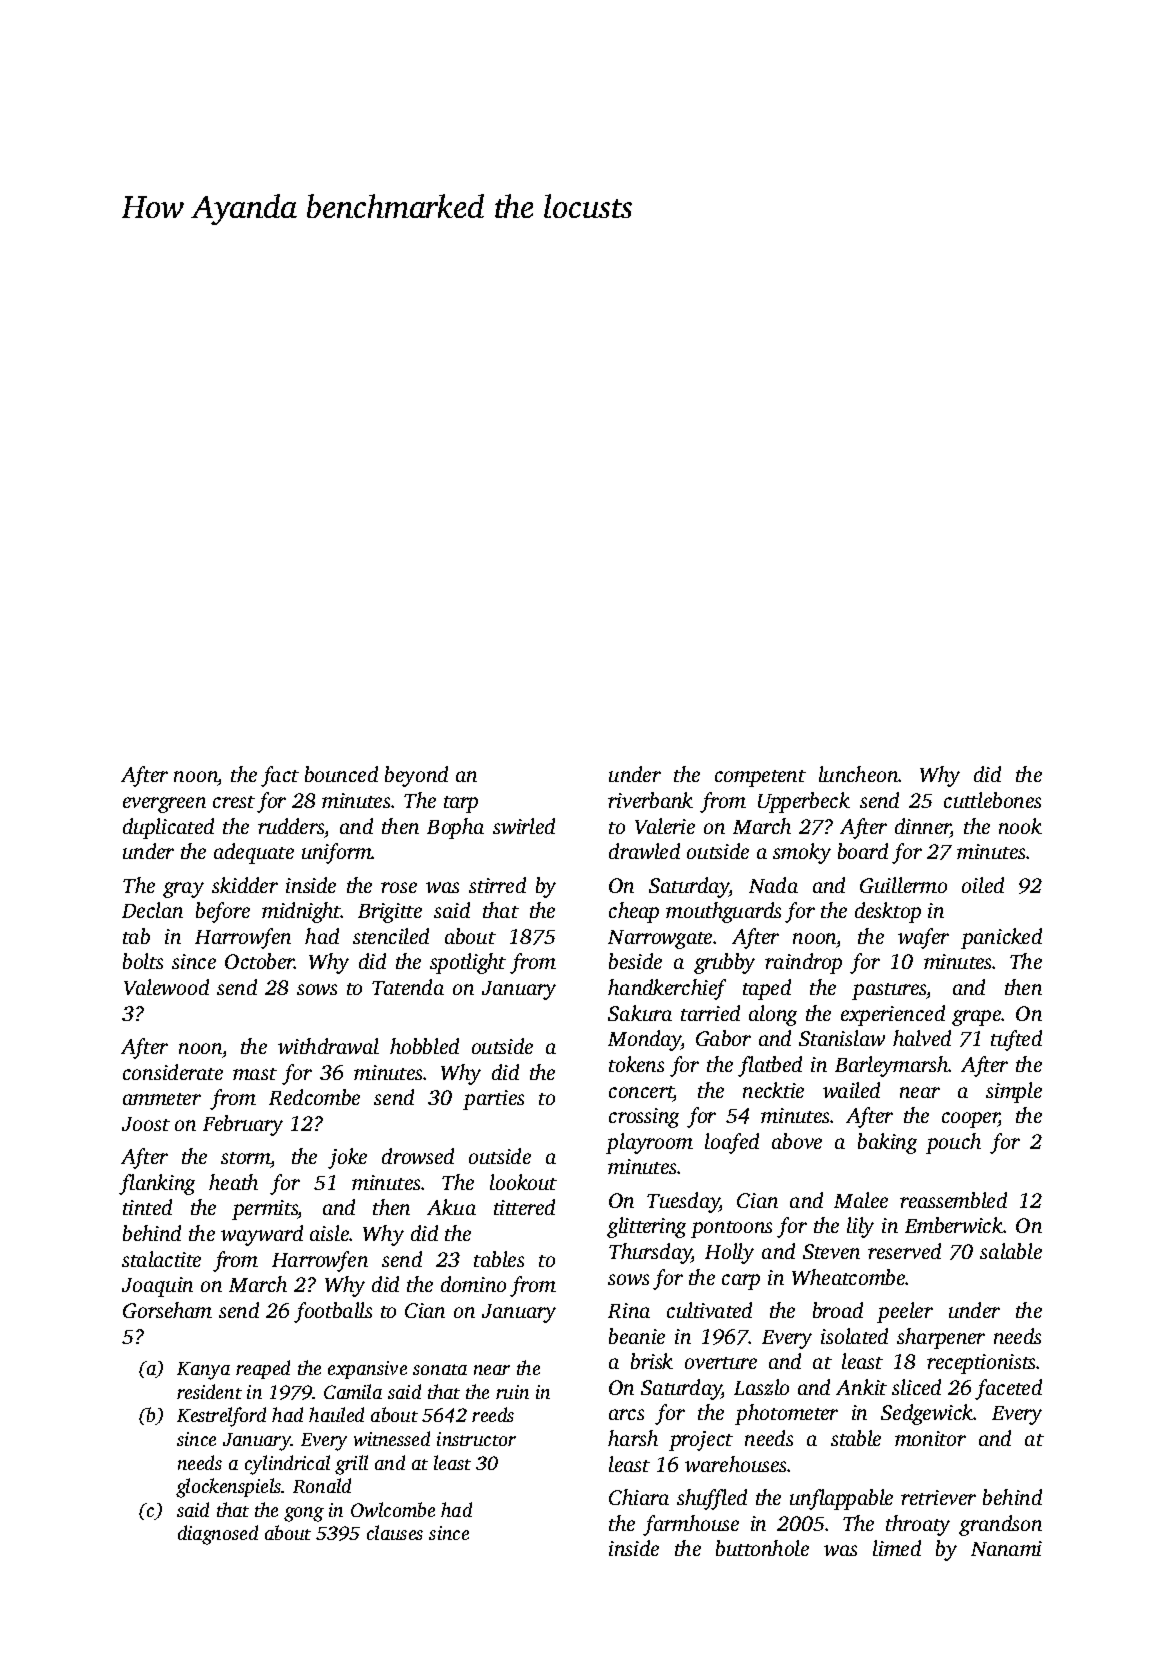 The image size is (1165, 1654). What do you see at coordinates (859, 774) in the page?
I see `luncheon` at bounding box center [859, 774].
